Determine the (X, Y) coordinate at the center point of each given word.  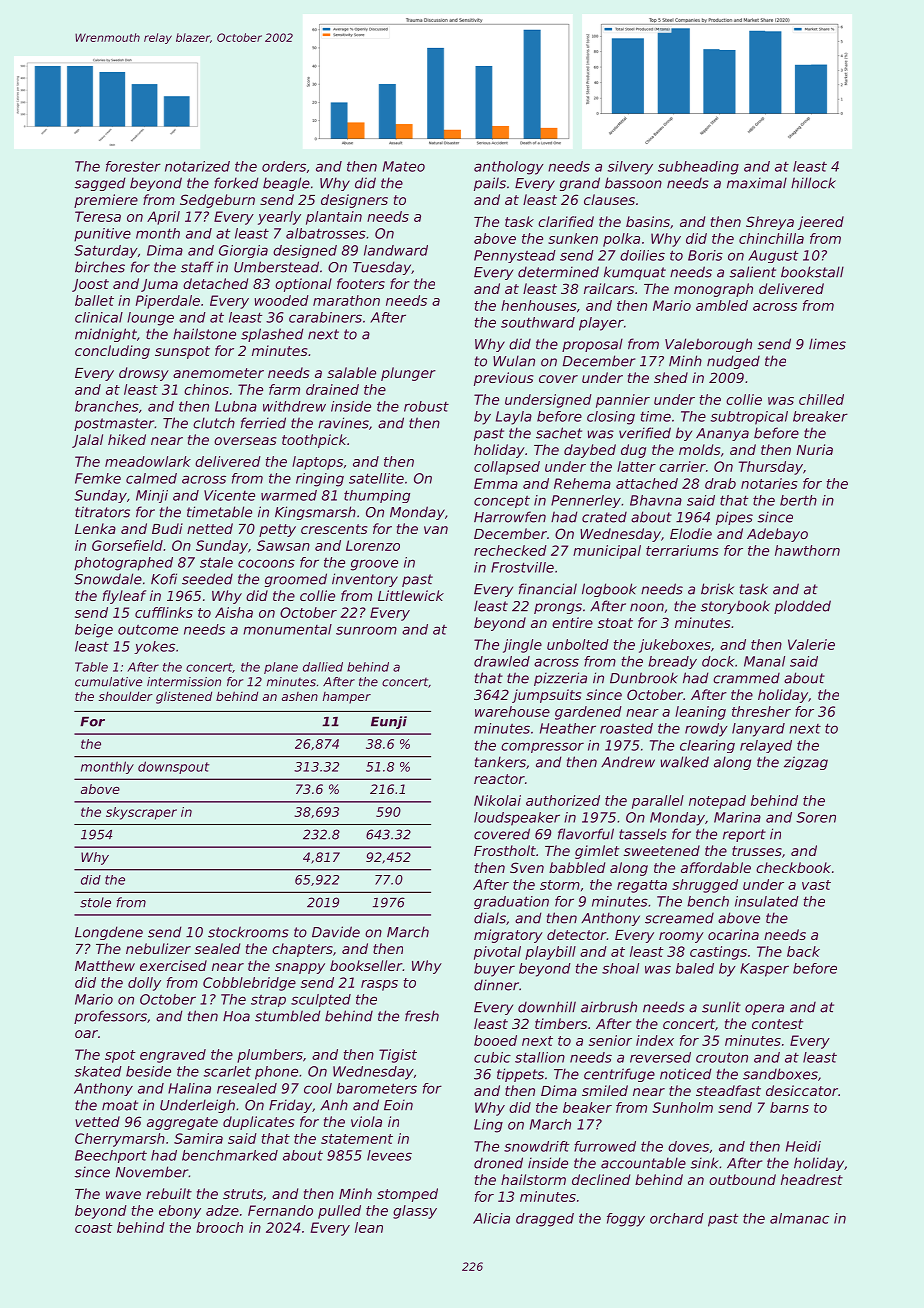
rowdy (706, 730)
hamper (347, 698)
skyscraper (141, 813)
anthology (509, 168)
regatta (642, 886)
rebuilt (169, 1193)
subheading (698, 168)
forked (236, 183)
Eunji (389, 722)
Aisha (234, 612)
